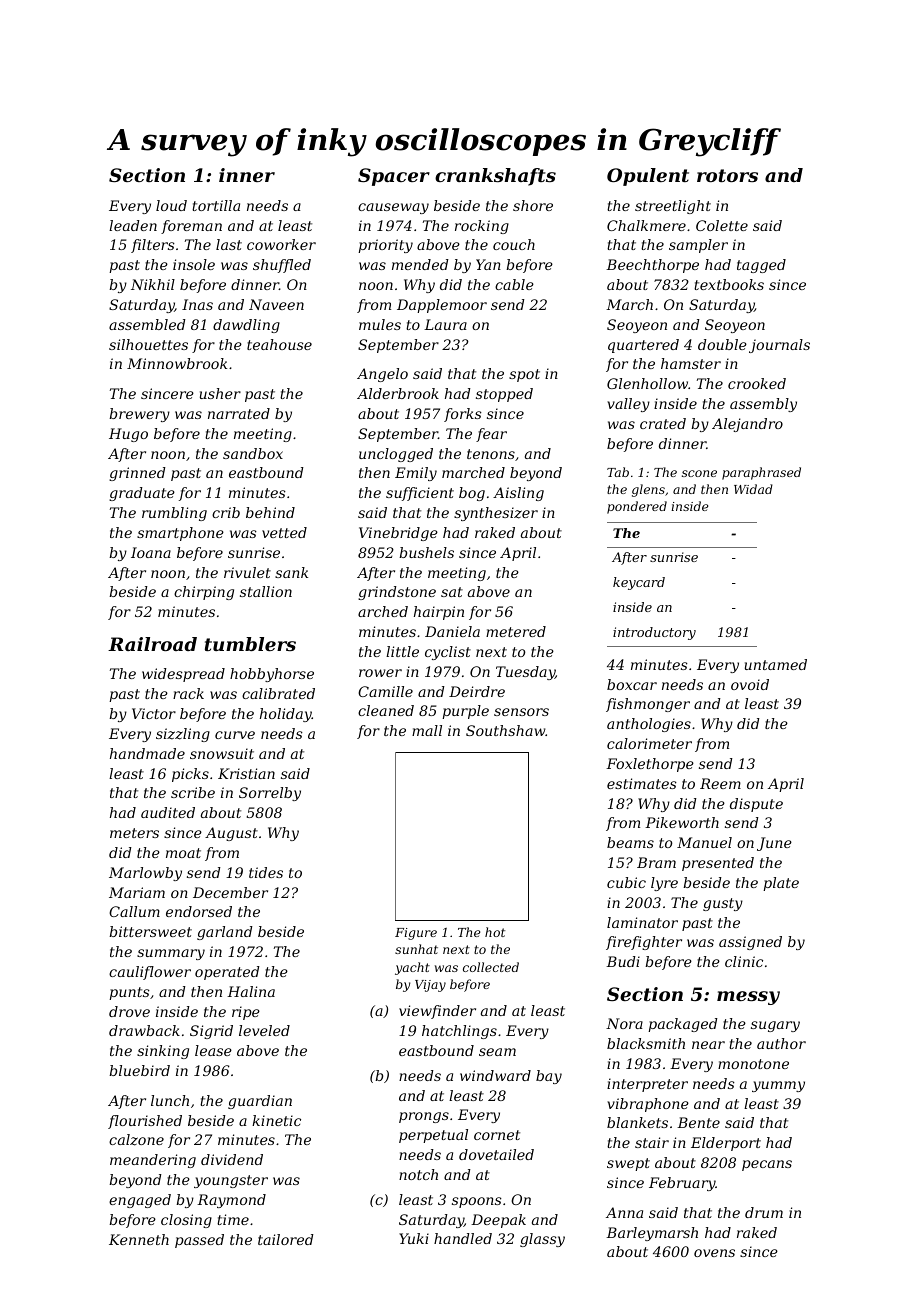 The image size is (924, 1308). What do you see at coordinates (642, 783) in the screenshot?
I see `estimates` at bounding box center [642, 783].
